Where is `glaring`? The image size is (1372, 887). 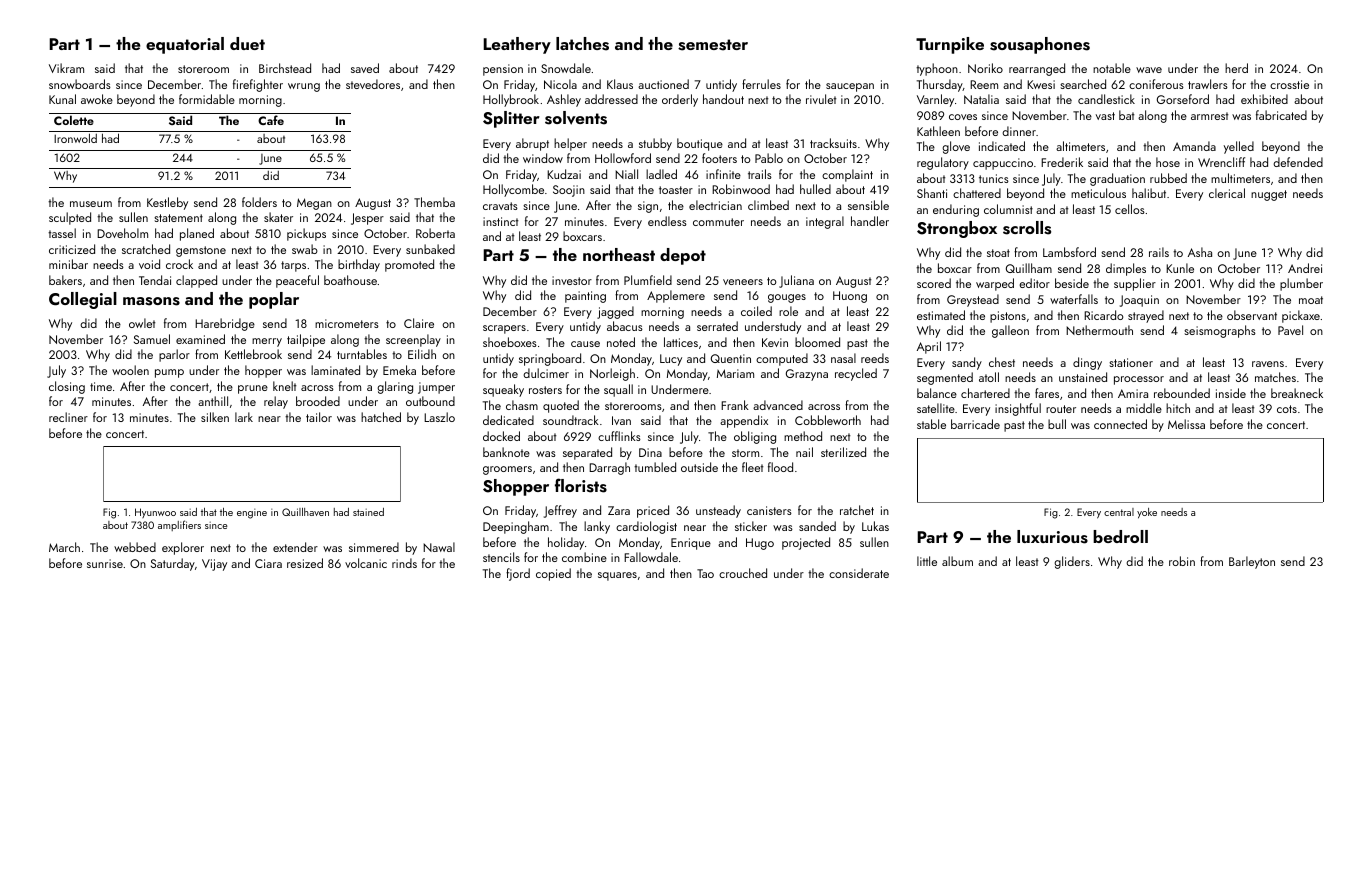
glaring is located at coordinates (395, 387).
